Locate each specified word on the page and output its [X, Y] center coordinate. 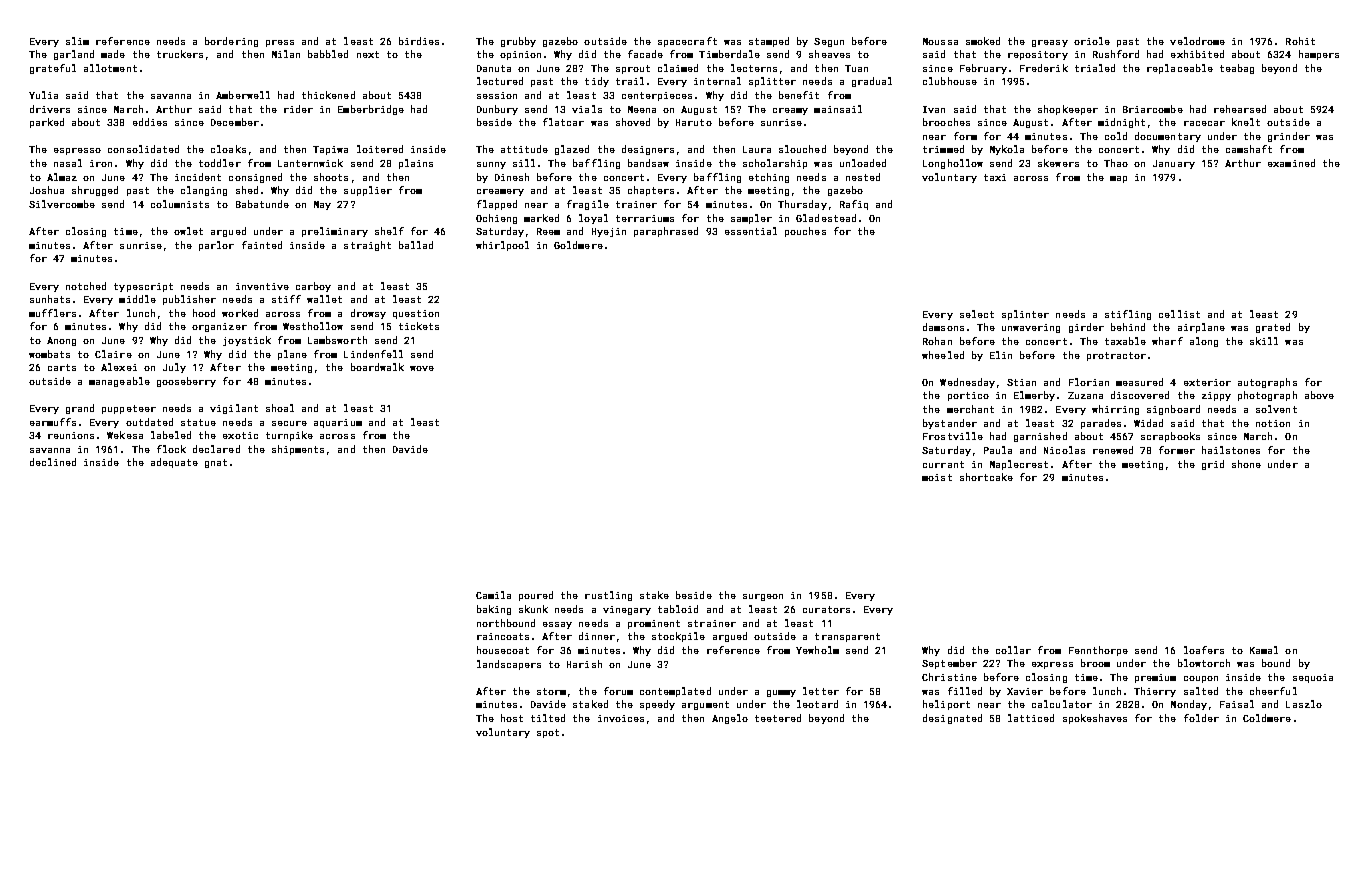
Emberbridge [371, 110]
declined [53, 462]
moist [937, 477]
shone [1246, 464]
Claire [113, 354]
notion [1273, 423]
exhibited [1197, 54]
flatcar [563, 122]
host [512, 718]
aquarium [338, 423]
